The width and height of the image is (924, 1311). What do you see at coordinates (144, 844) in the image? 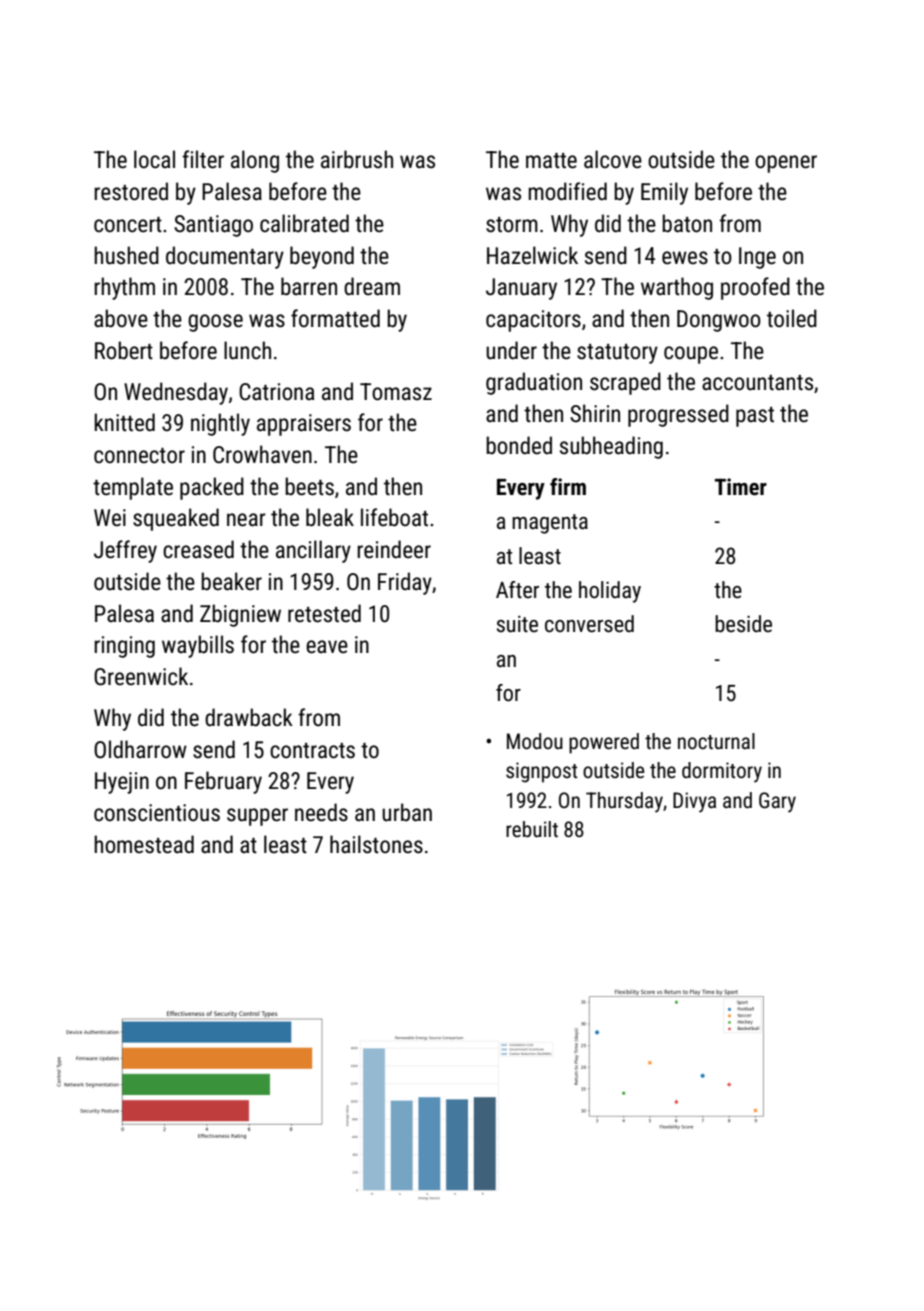
I see `homestead` at bounding box center [144, 844].
